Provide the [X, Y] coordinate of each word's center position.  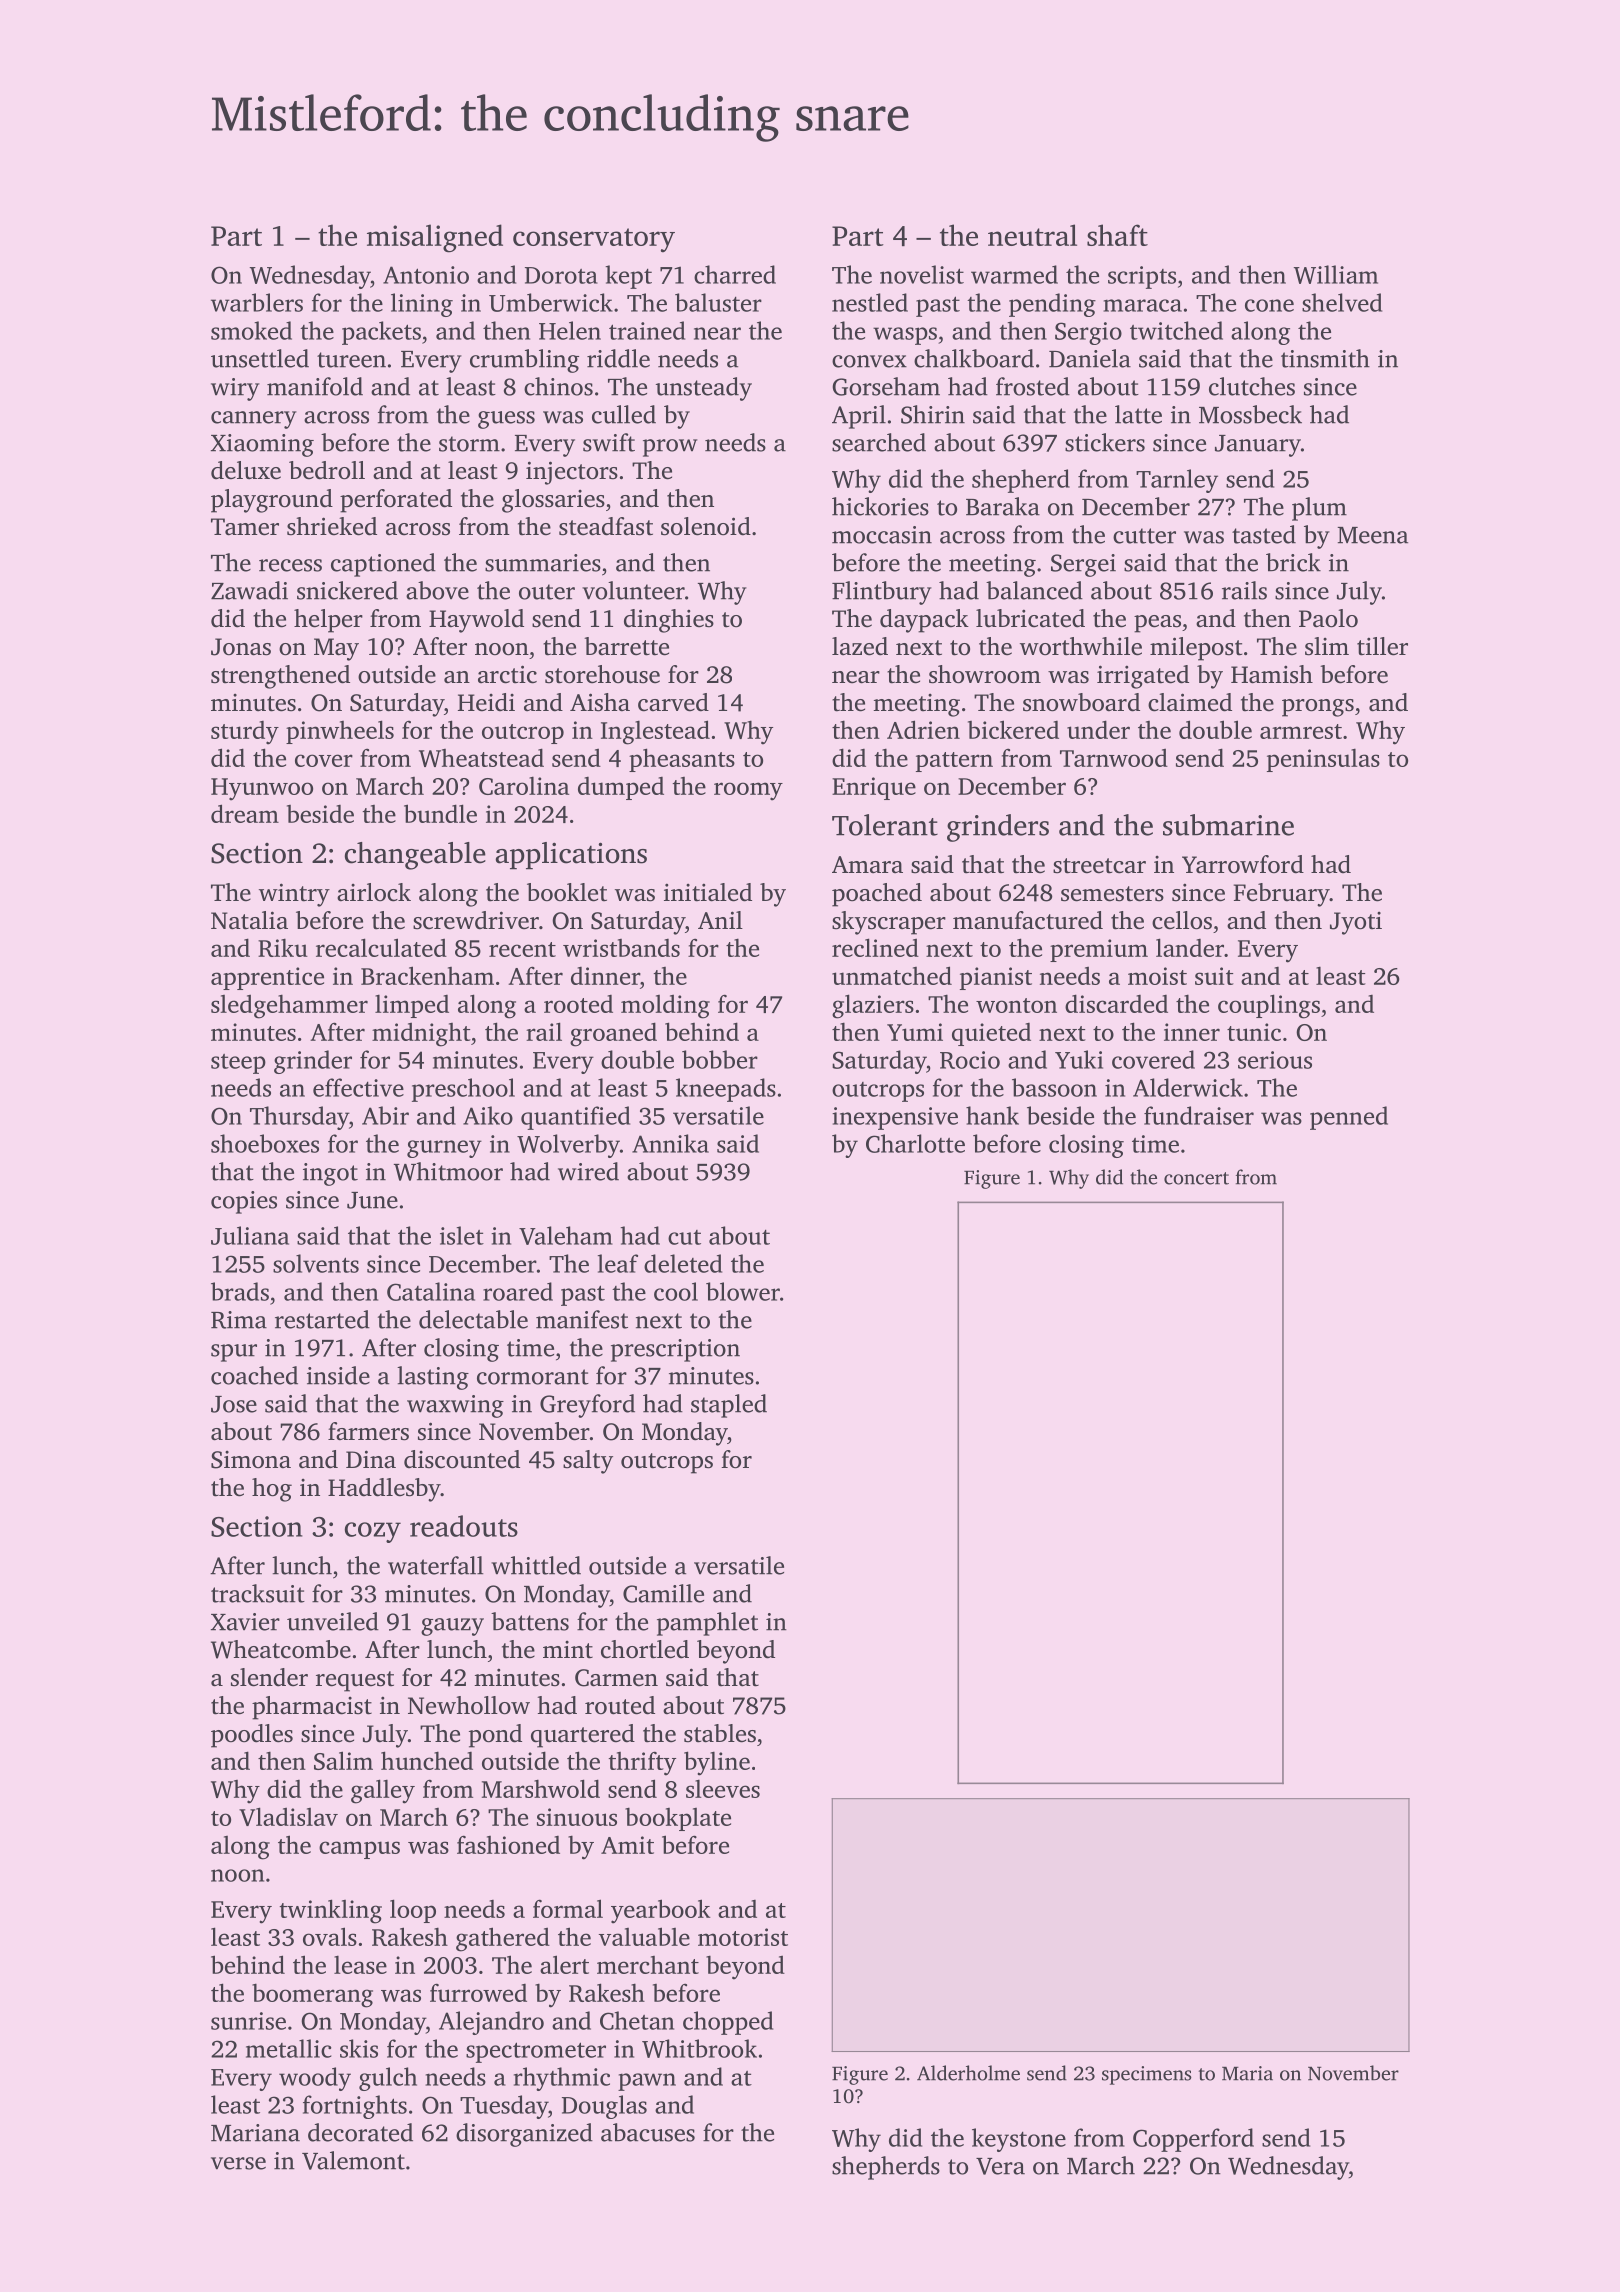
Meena [1372, 535]
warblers [257, 302]
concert [1196, 1178]
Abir [385, 1115]
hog [272, 1490]
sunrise [248, 2021]
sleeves [723, 1788]
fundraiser [1199, 1115]
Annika [670, 1143]
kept [628, 277]
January [1258, 446]
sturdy [245, 733]
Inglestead [655, 732]
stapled [729, 1406]
